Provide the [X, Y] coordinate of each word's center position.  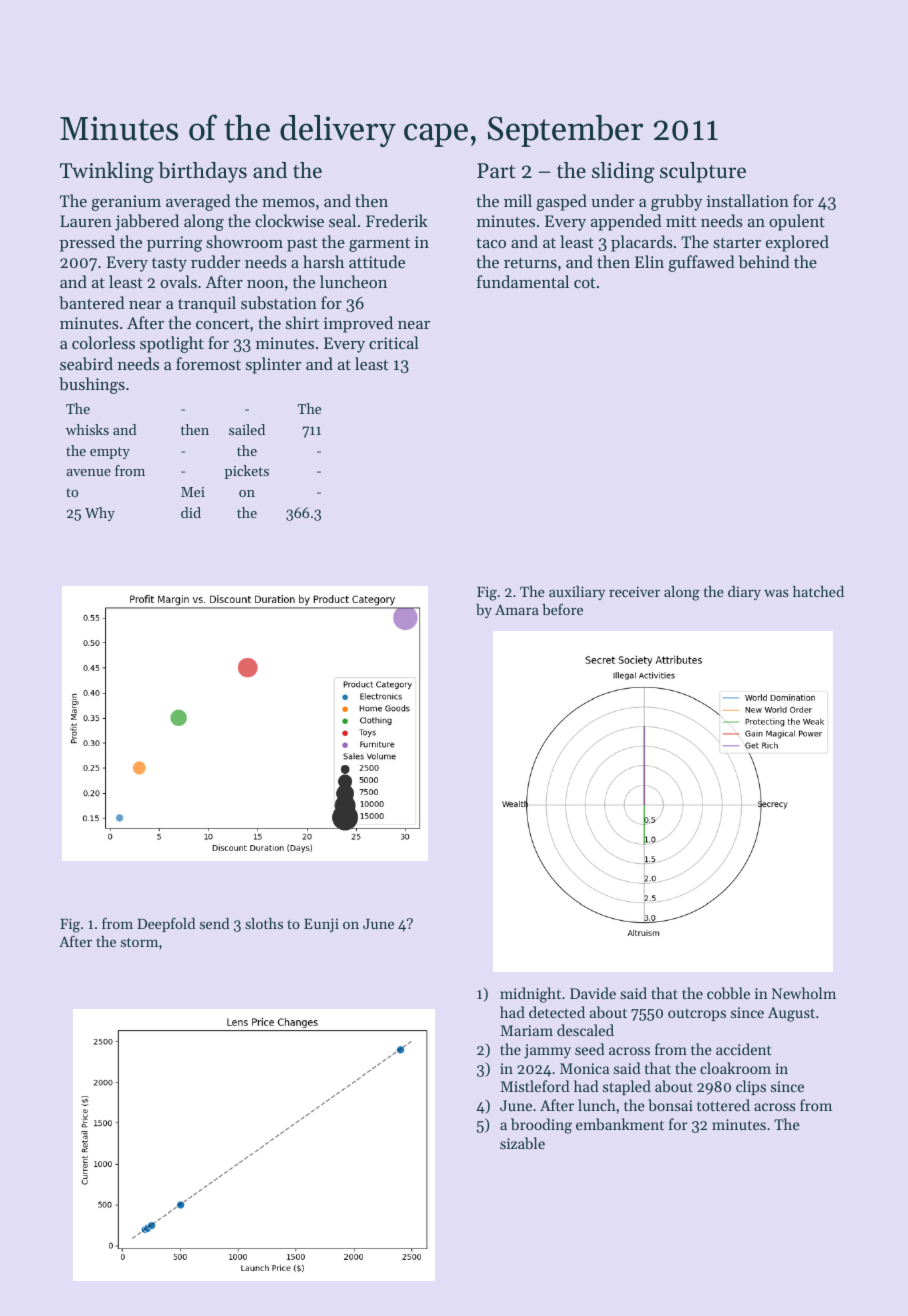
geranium [126, 203]
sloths [264, 923]
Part [496, 171]
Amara [517, 609]
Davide [593, 993]
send [214, 923]
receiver [634, 591]
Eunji [321, 925]
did [191, 512]
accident [744, 1049]
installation [748, 200]
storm [139, 942]
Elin [649, 261]
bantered [92, 302]
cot [585, 283]
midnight [530, 995]
